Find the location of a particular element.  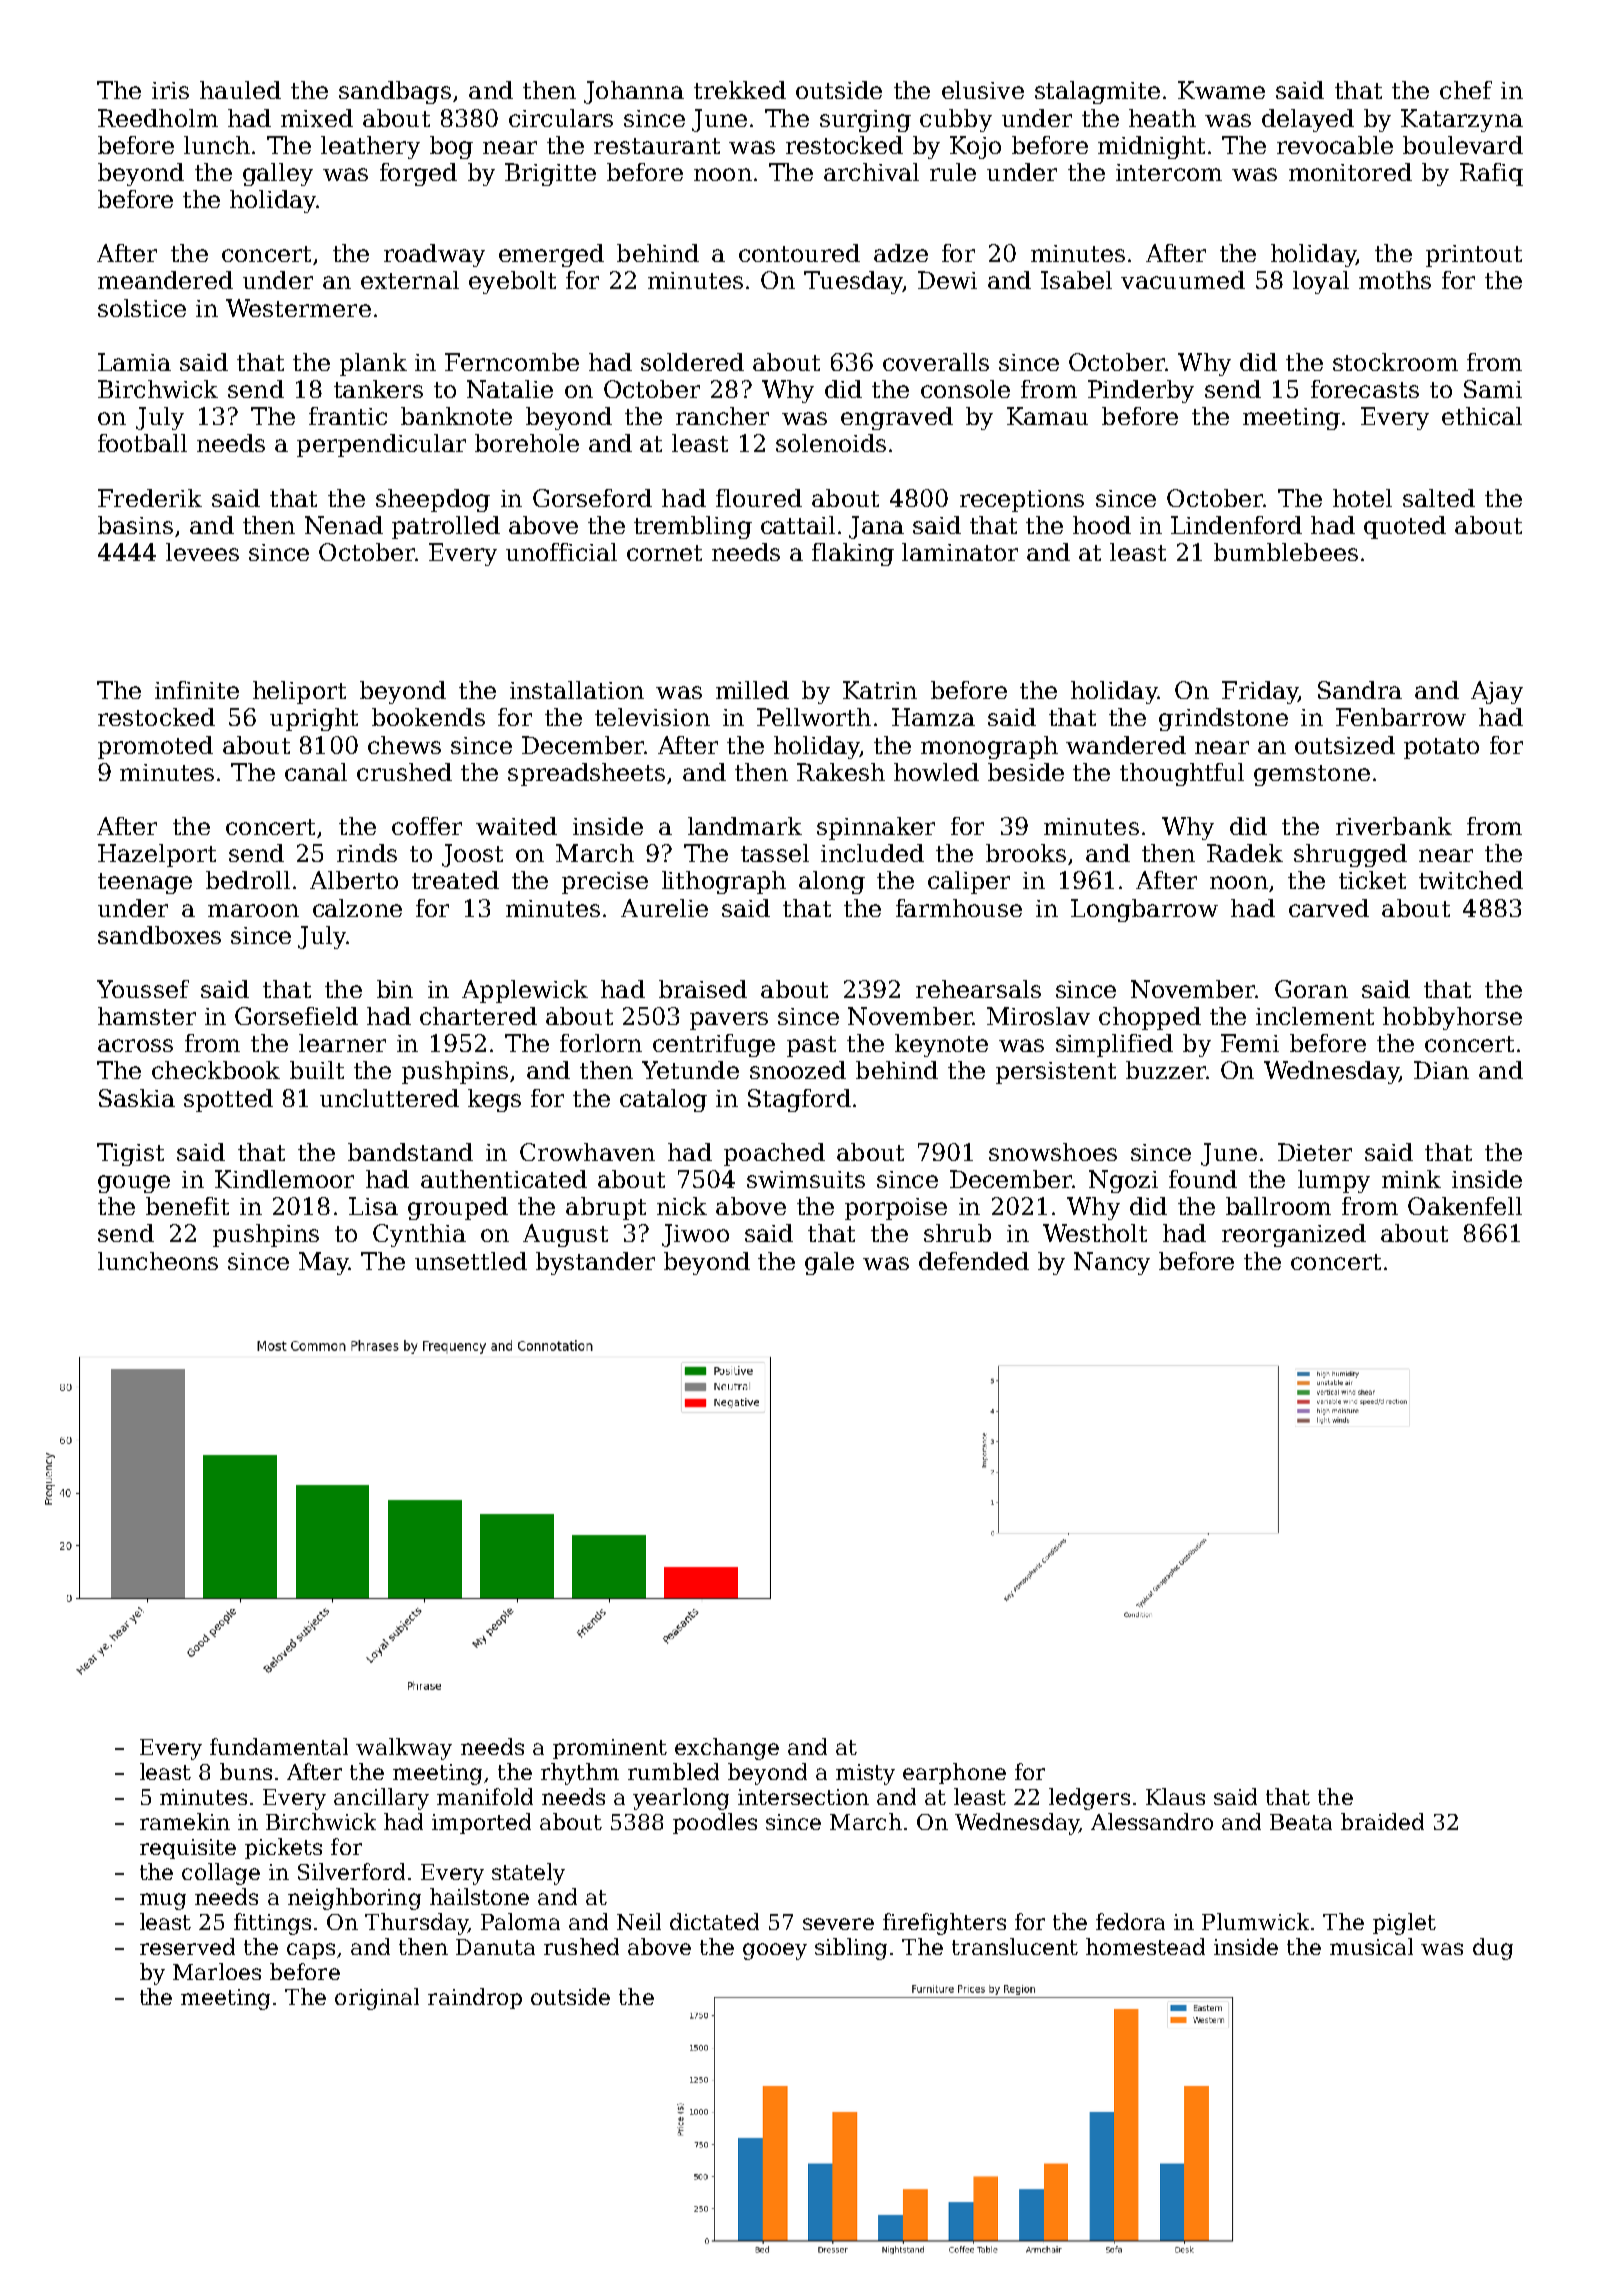

checkbook is located at coordinates (216, 1070).
